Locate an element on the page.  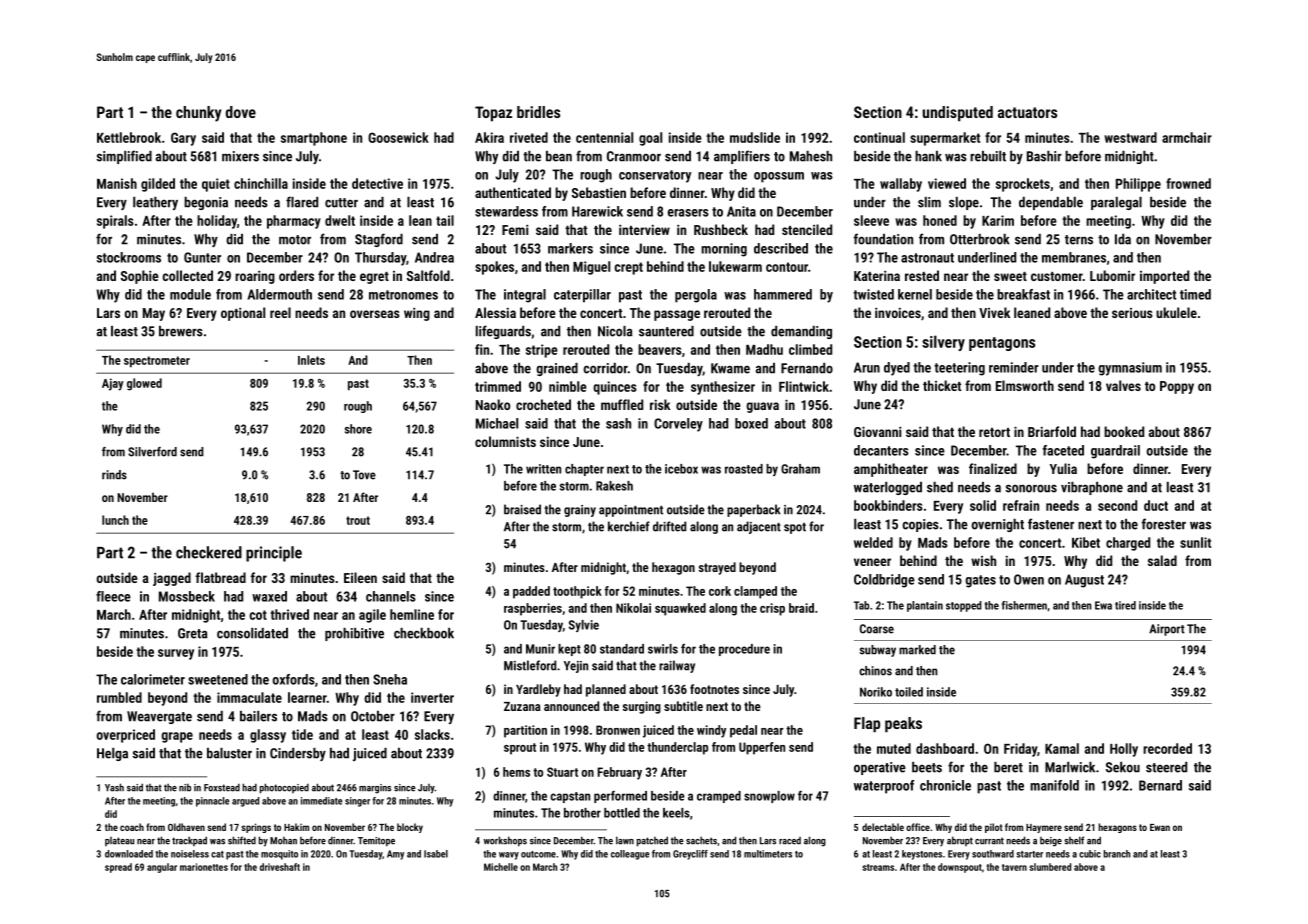
angular is located at coordinates (162, 868).
